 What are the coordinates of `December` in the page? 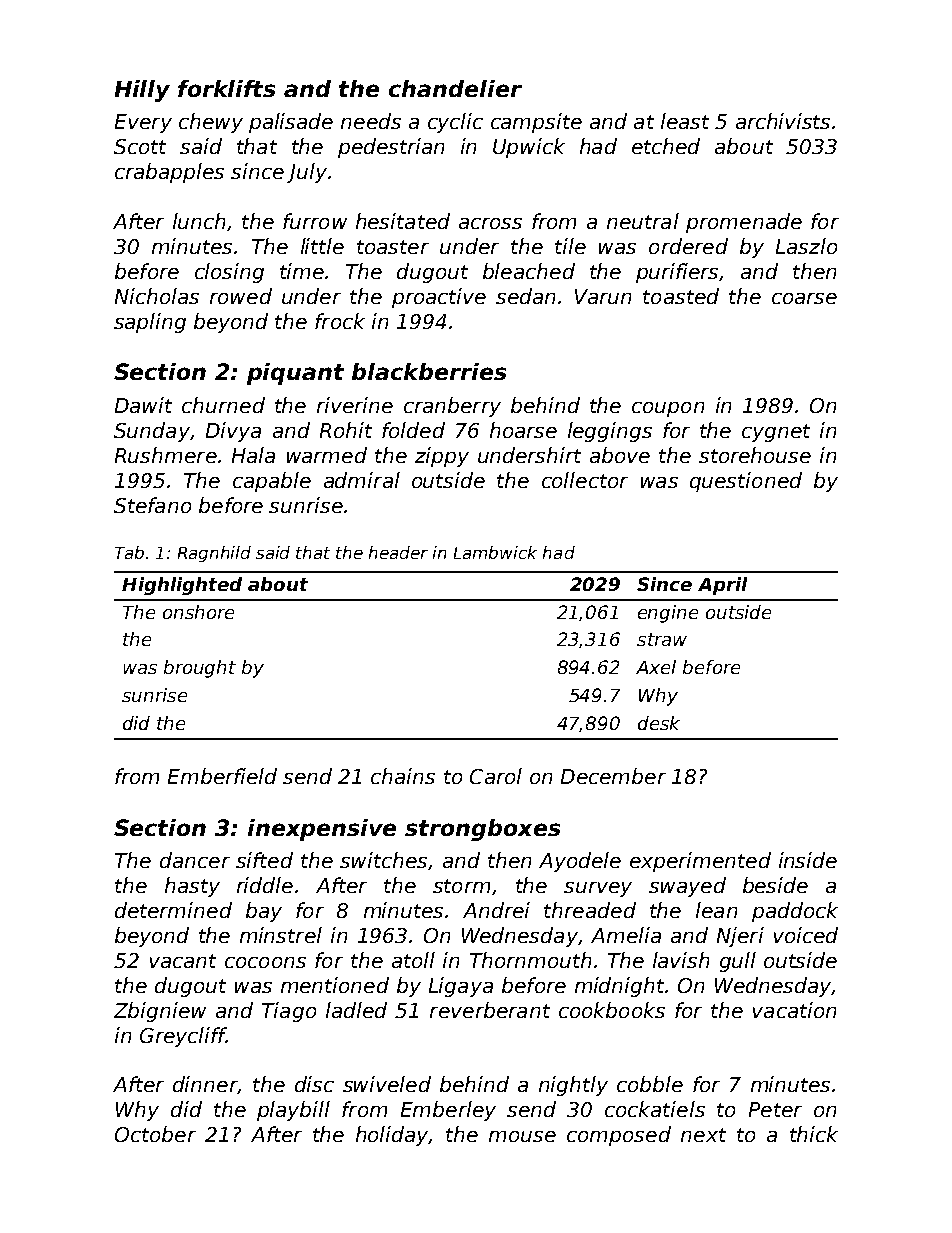 It's located at (613, 776).
